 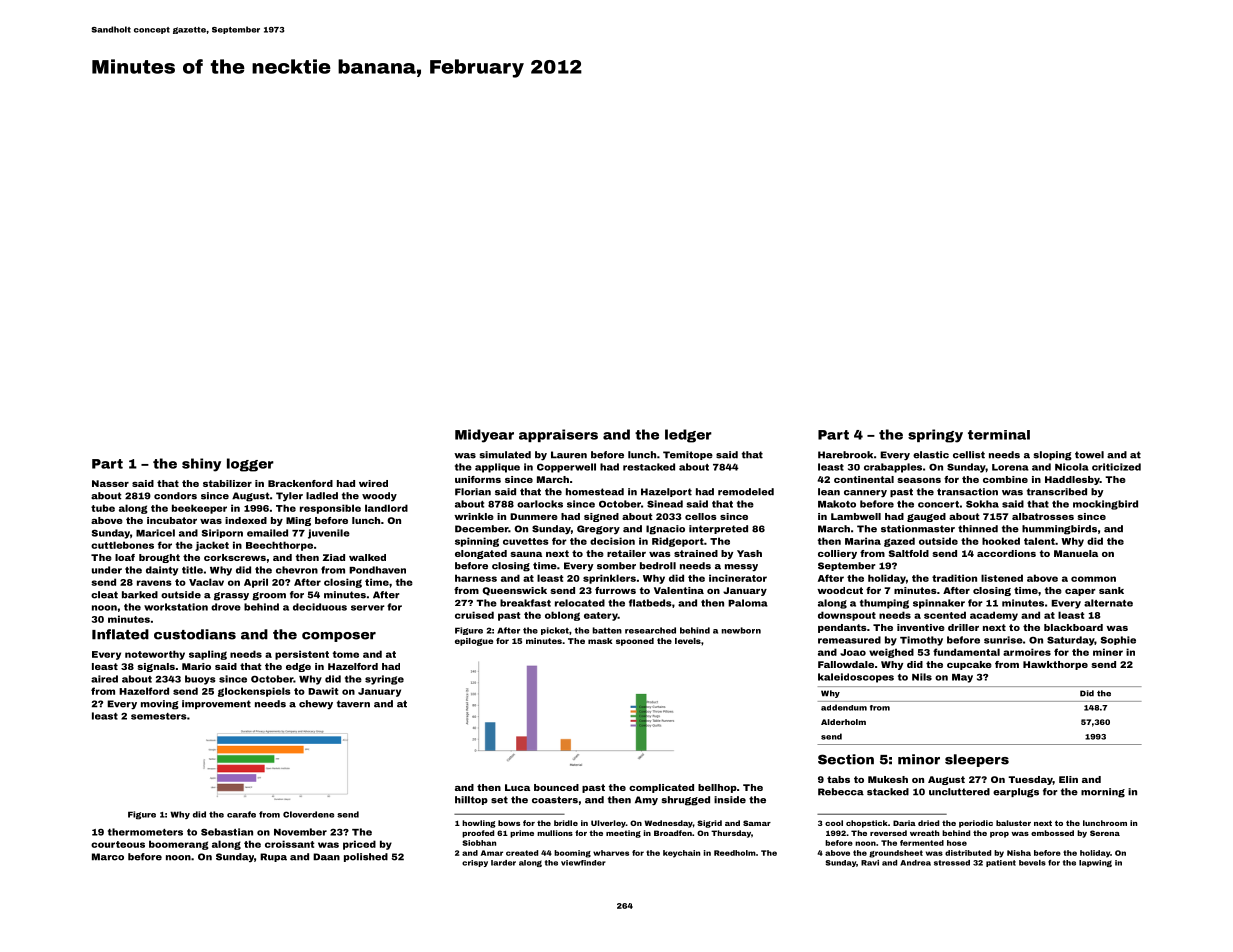 I want to click on courteous, so click(x=118, y=844).
